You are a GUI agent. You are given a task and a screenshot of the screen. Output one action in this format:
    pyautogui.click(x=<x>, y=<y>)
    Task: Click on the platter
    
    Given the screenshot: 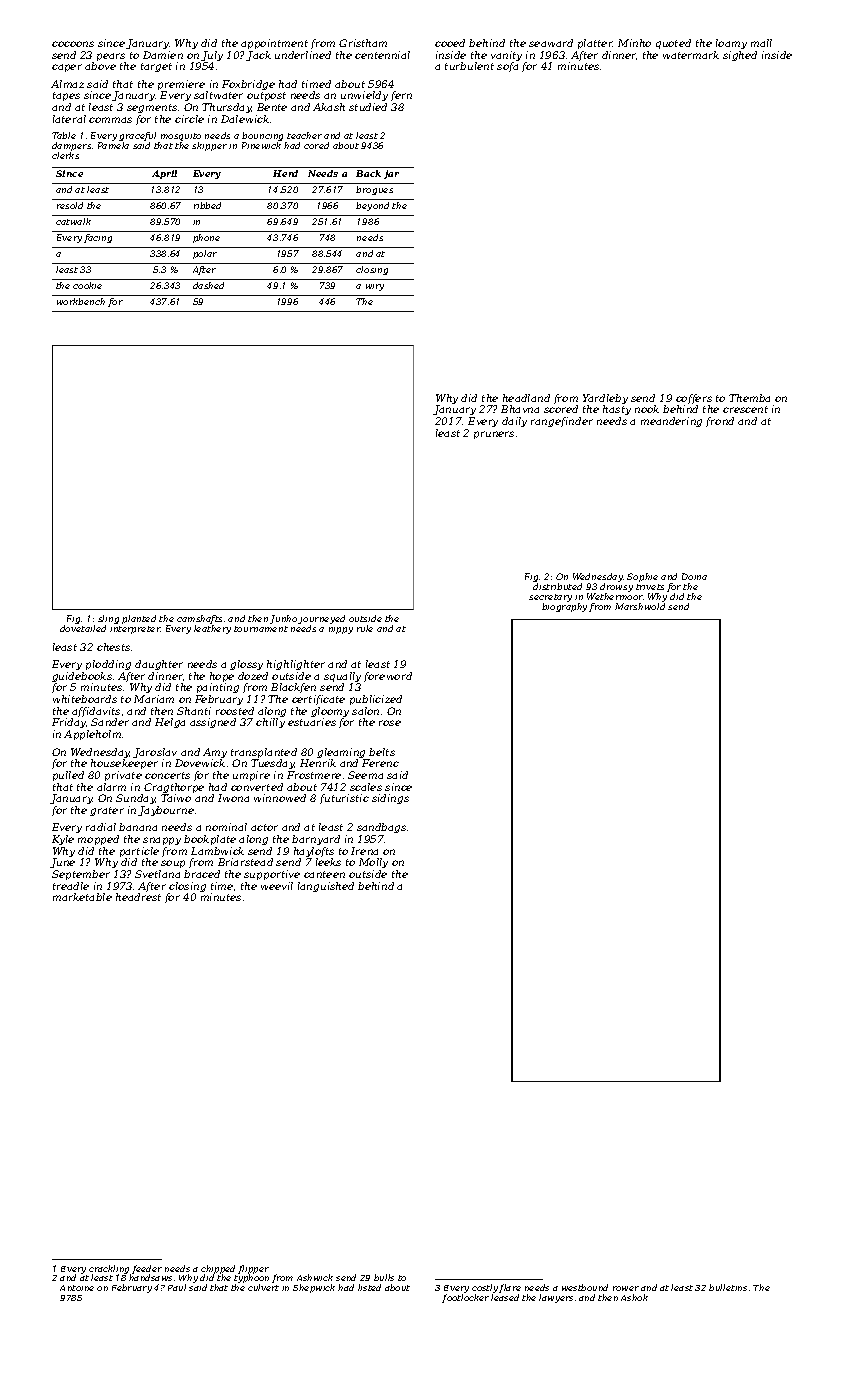 What is the action you would take?
    pyautogui.click(x=595, y=44)
